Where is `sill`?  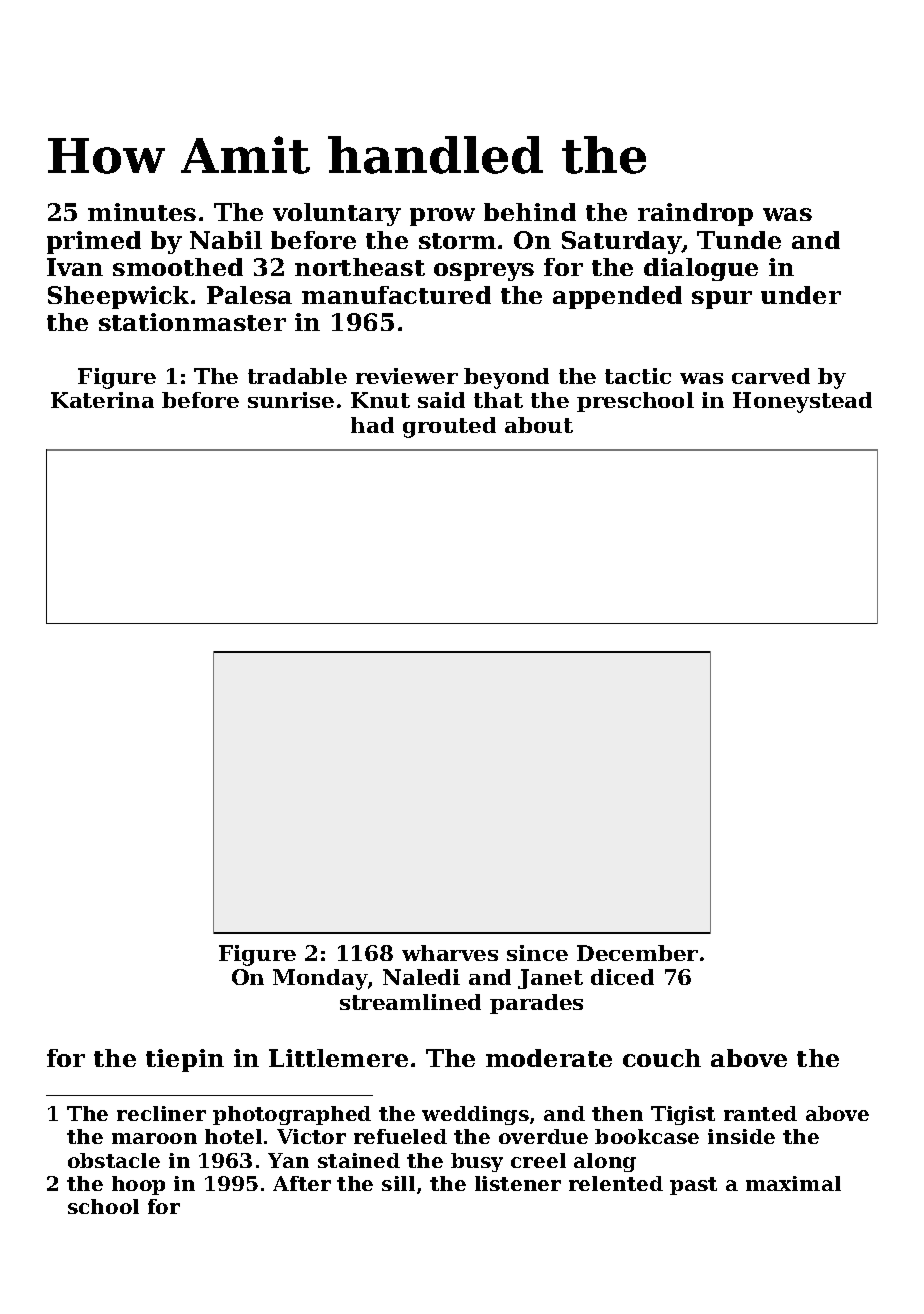 sill is located at coordinates (398, 1183).
